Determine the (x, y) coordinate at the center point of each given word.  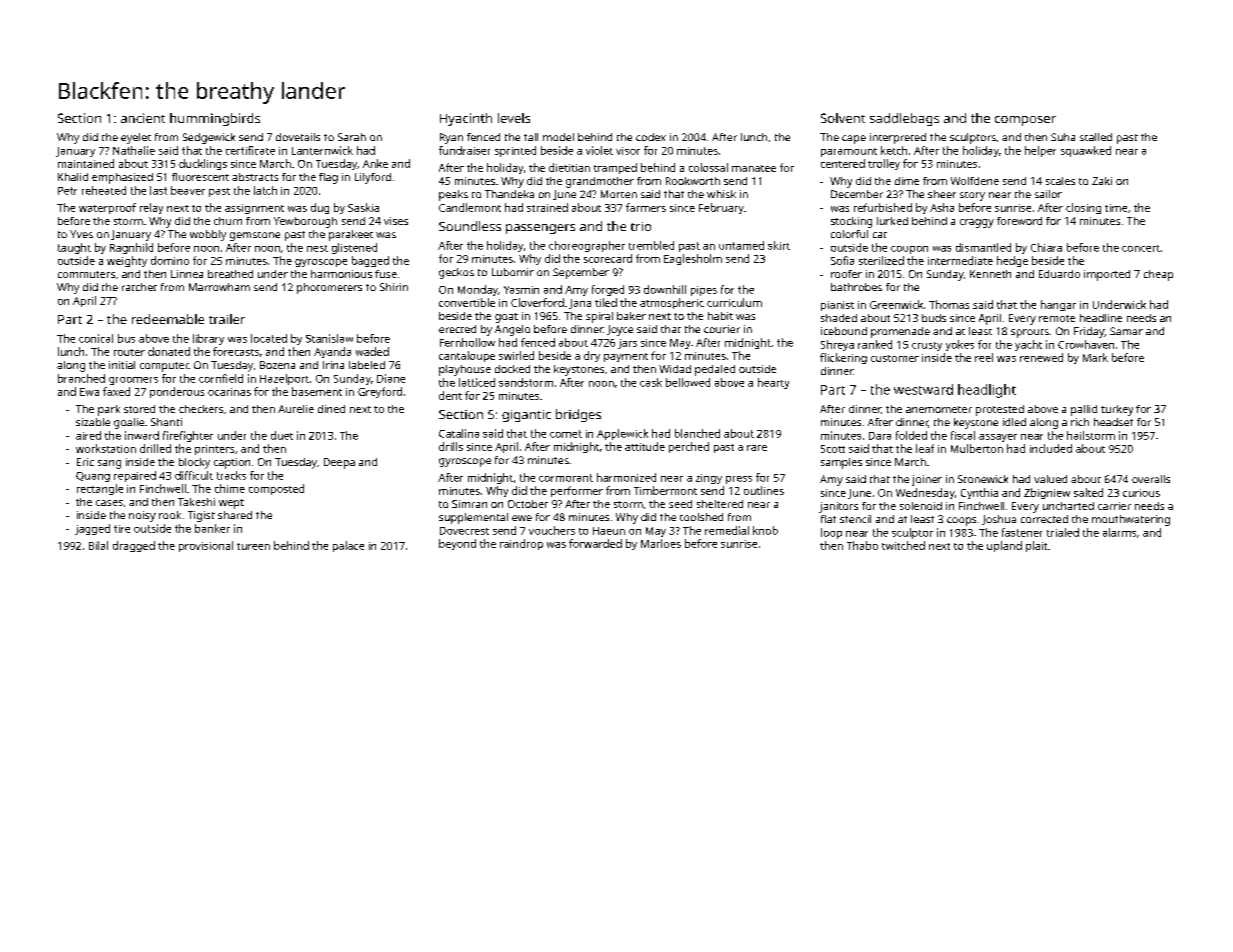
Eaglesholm (693, 259)
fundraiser (464, 150)
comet (566, 434)
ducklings (203, 164)
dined (331, 409)
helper (1040, 151)
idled (1014, 422)
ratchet (139, 287)
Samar (1126, 331)
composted (276, 489)
